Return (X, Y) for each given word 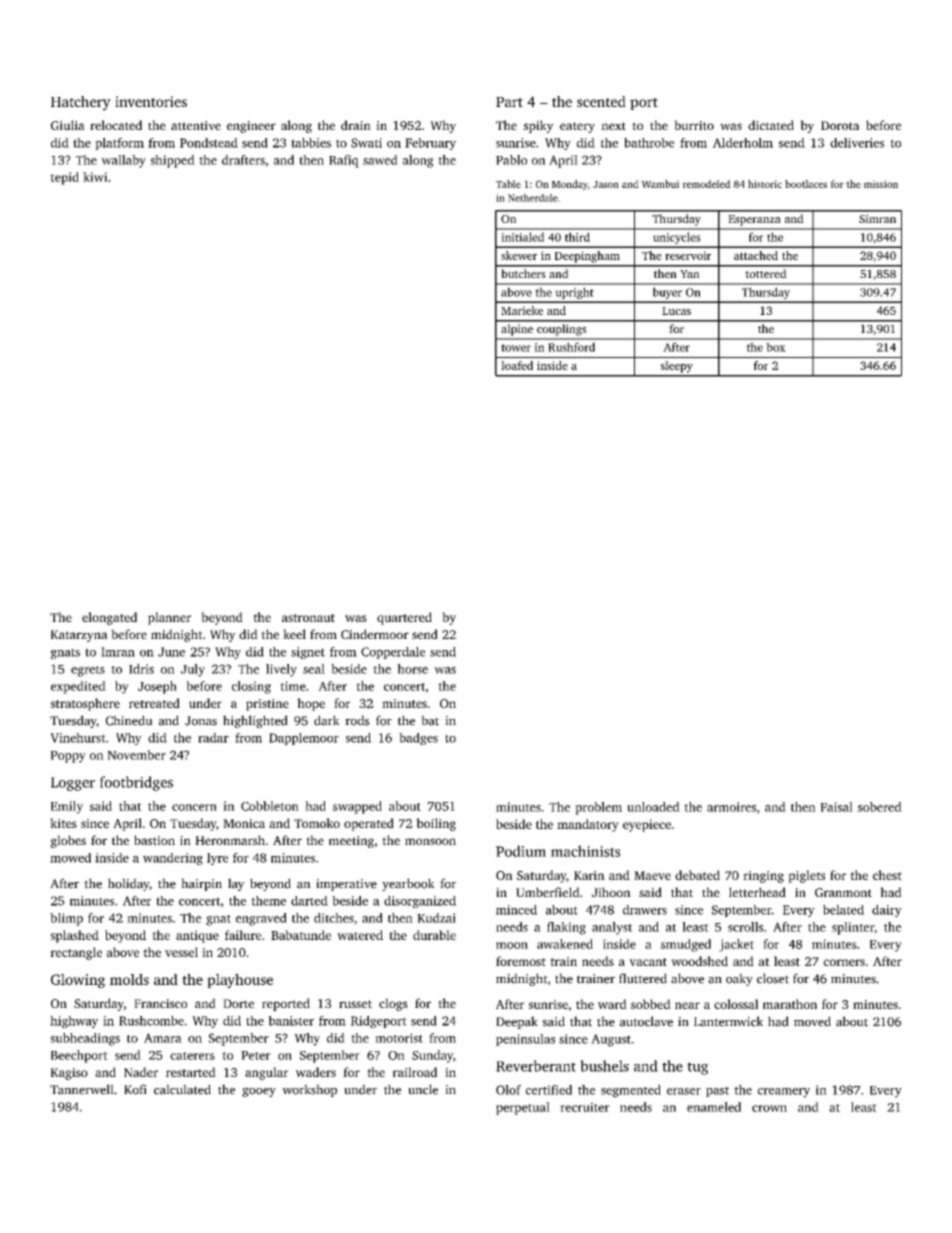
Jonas (201, 721)
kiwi (95, 177)
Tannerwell (82, 1089)
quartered (404, 618)
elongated (109, 618)
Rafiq (344, 161)
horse (412, 669)
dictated (771, 125)
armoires (731, 807)
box (776, 347)
